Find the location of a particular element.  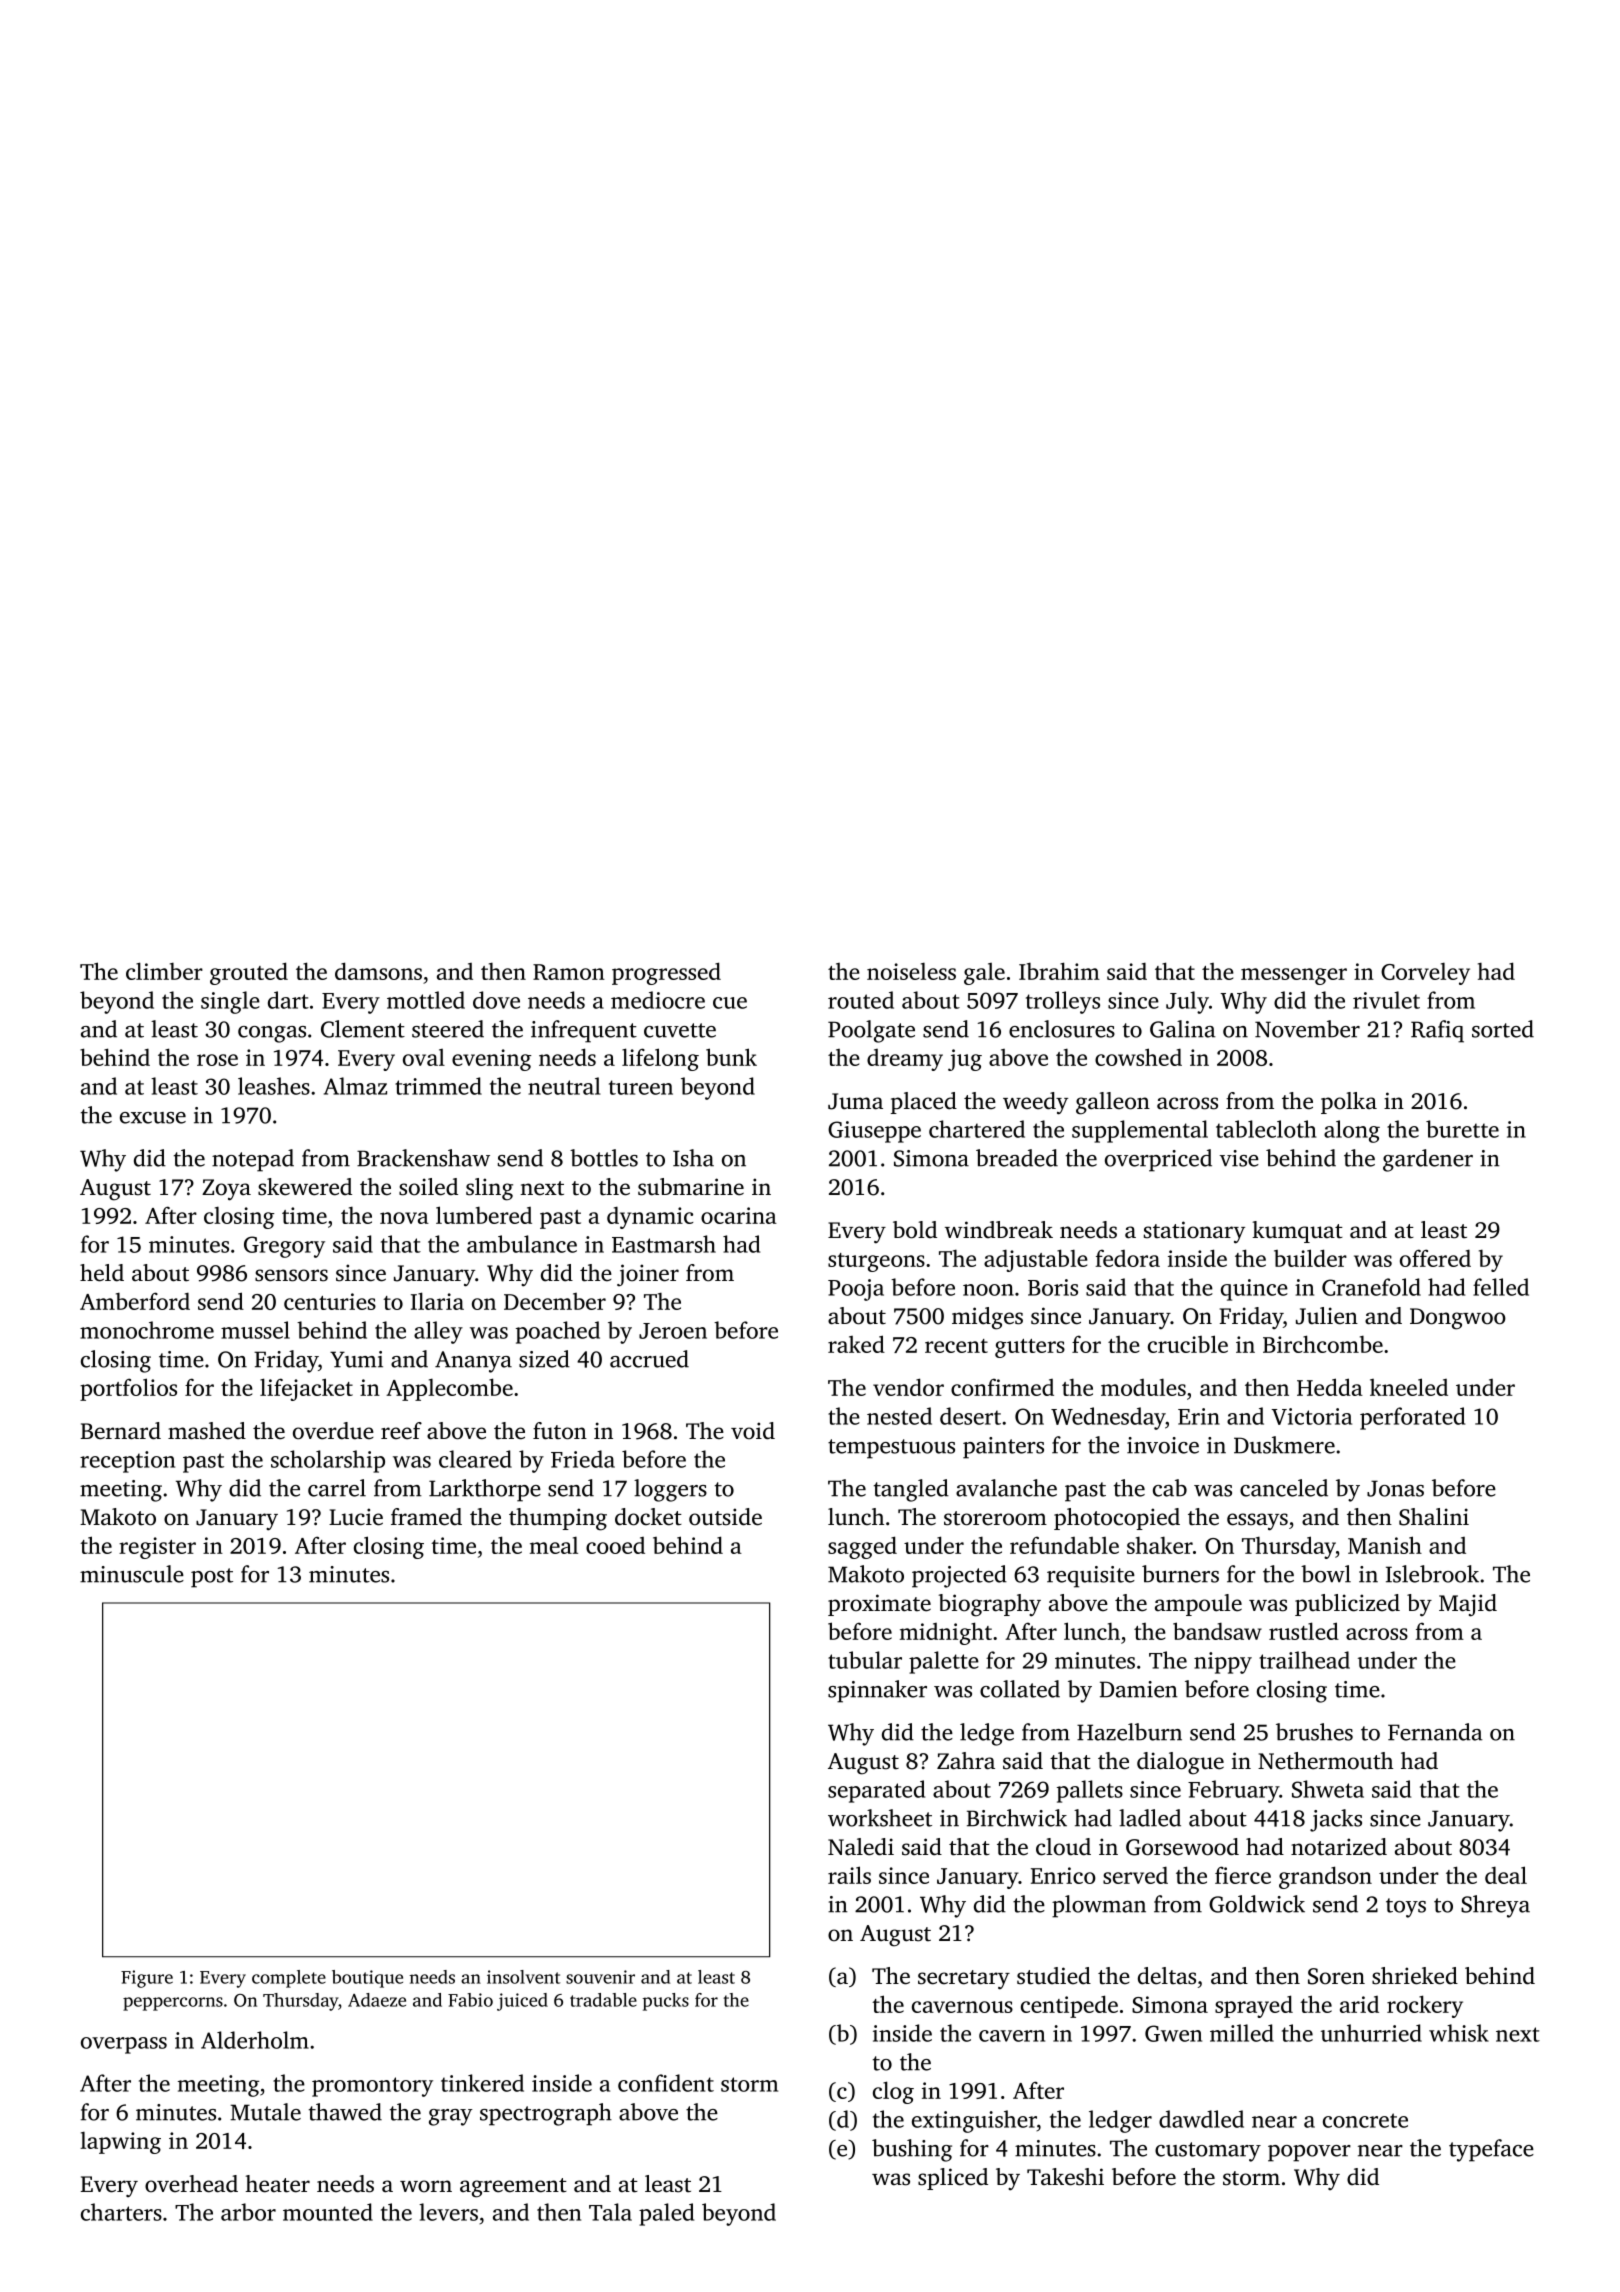

Takeshi is located at coordinates (1065, 2177).
